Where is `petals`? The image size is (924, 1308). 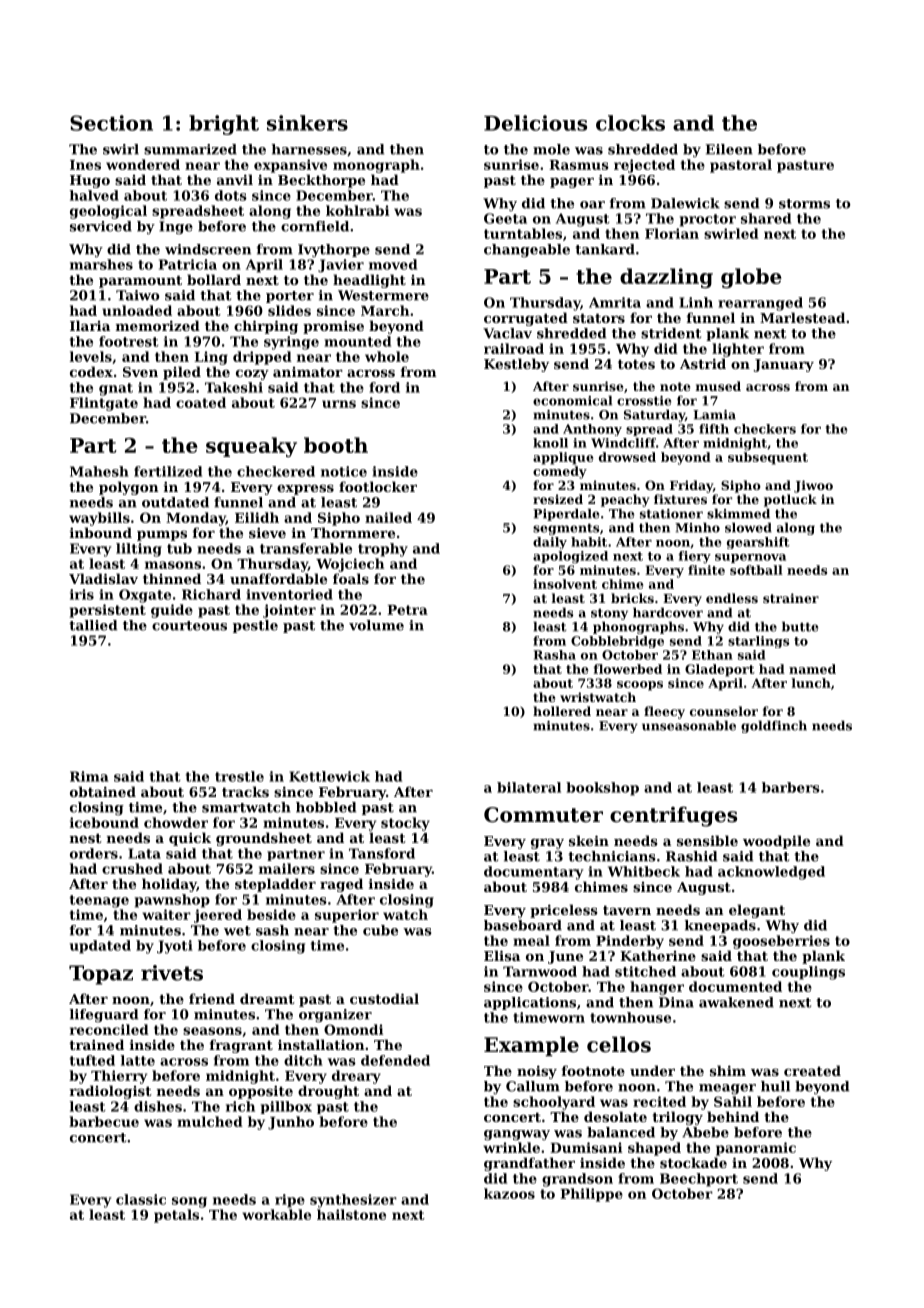 petals is located at coordinates (176, 1216).
